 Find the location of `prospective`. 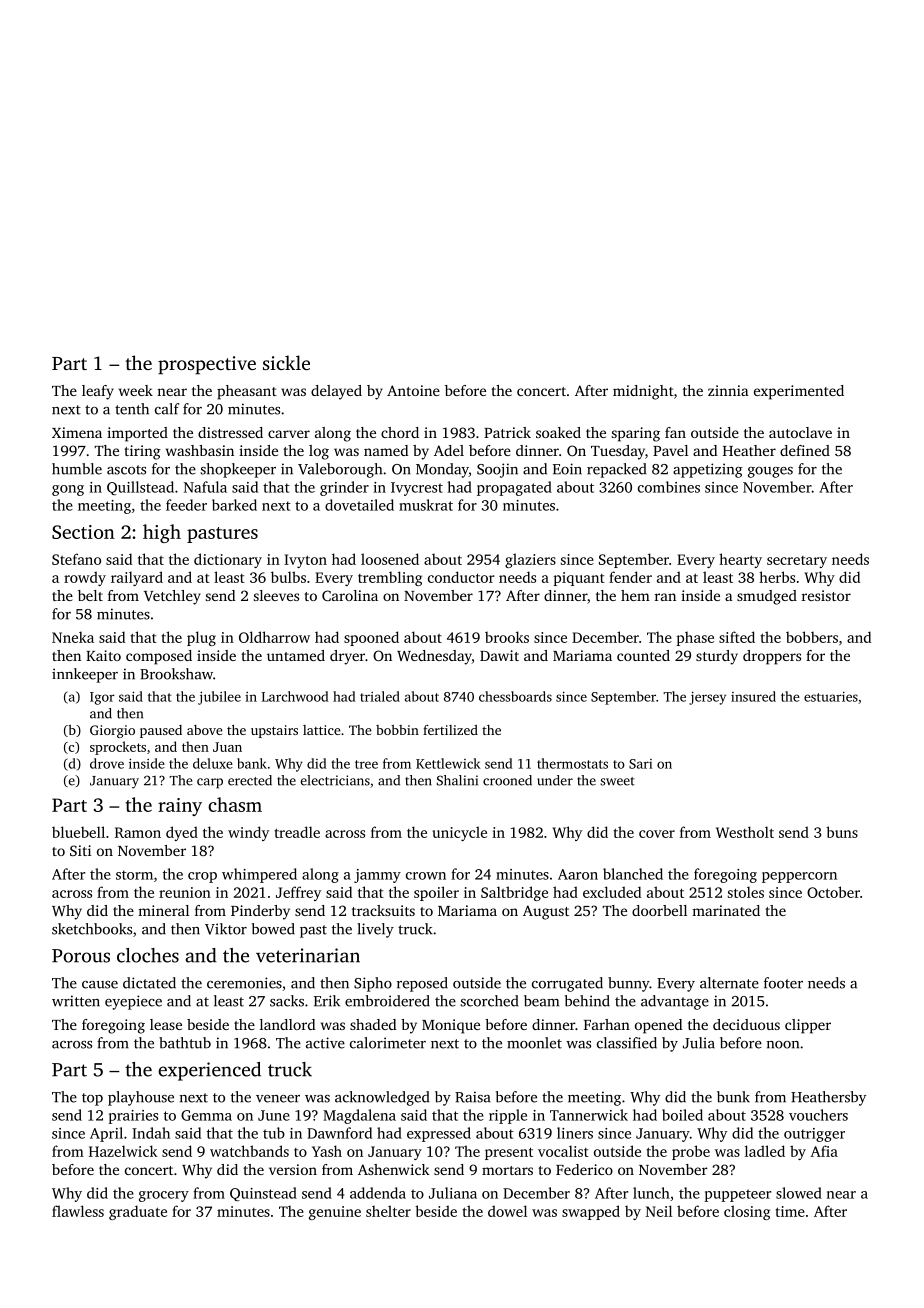

prospective is located at coordinates (207, 365).
